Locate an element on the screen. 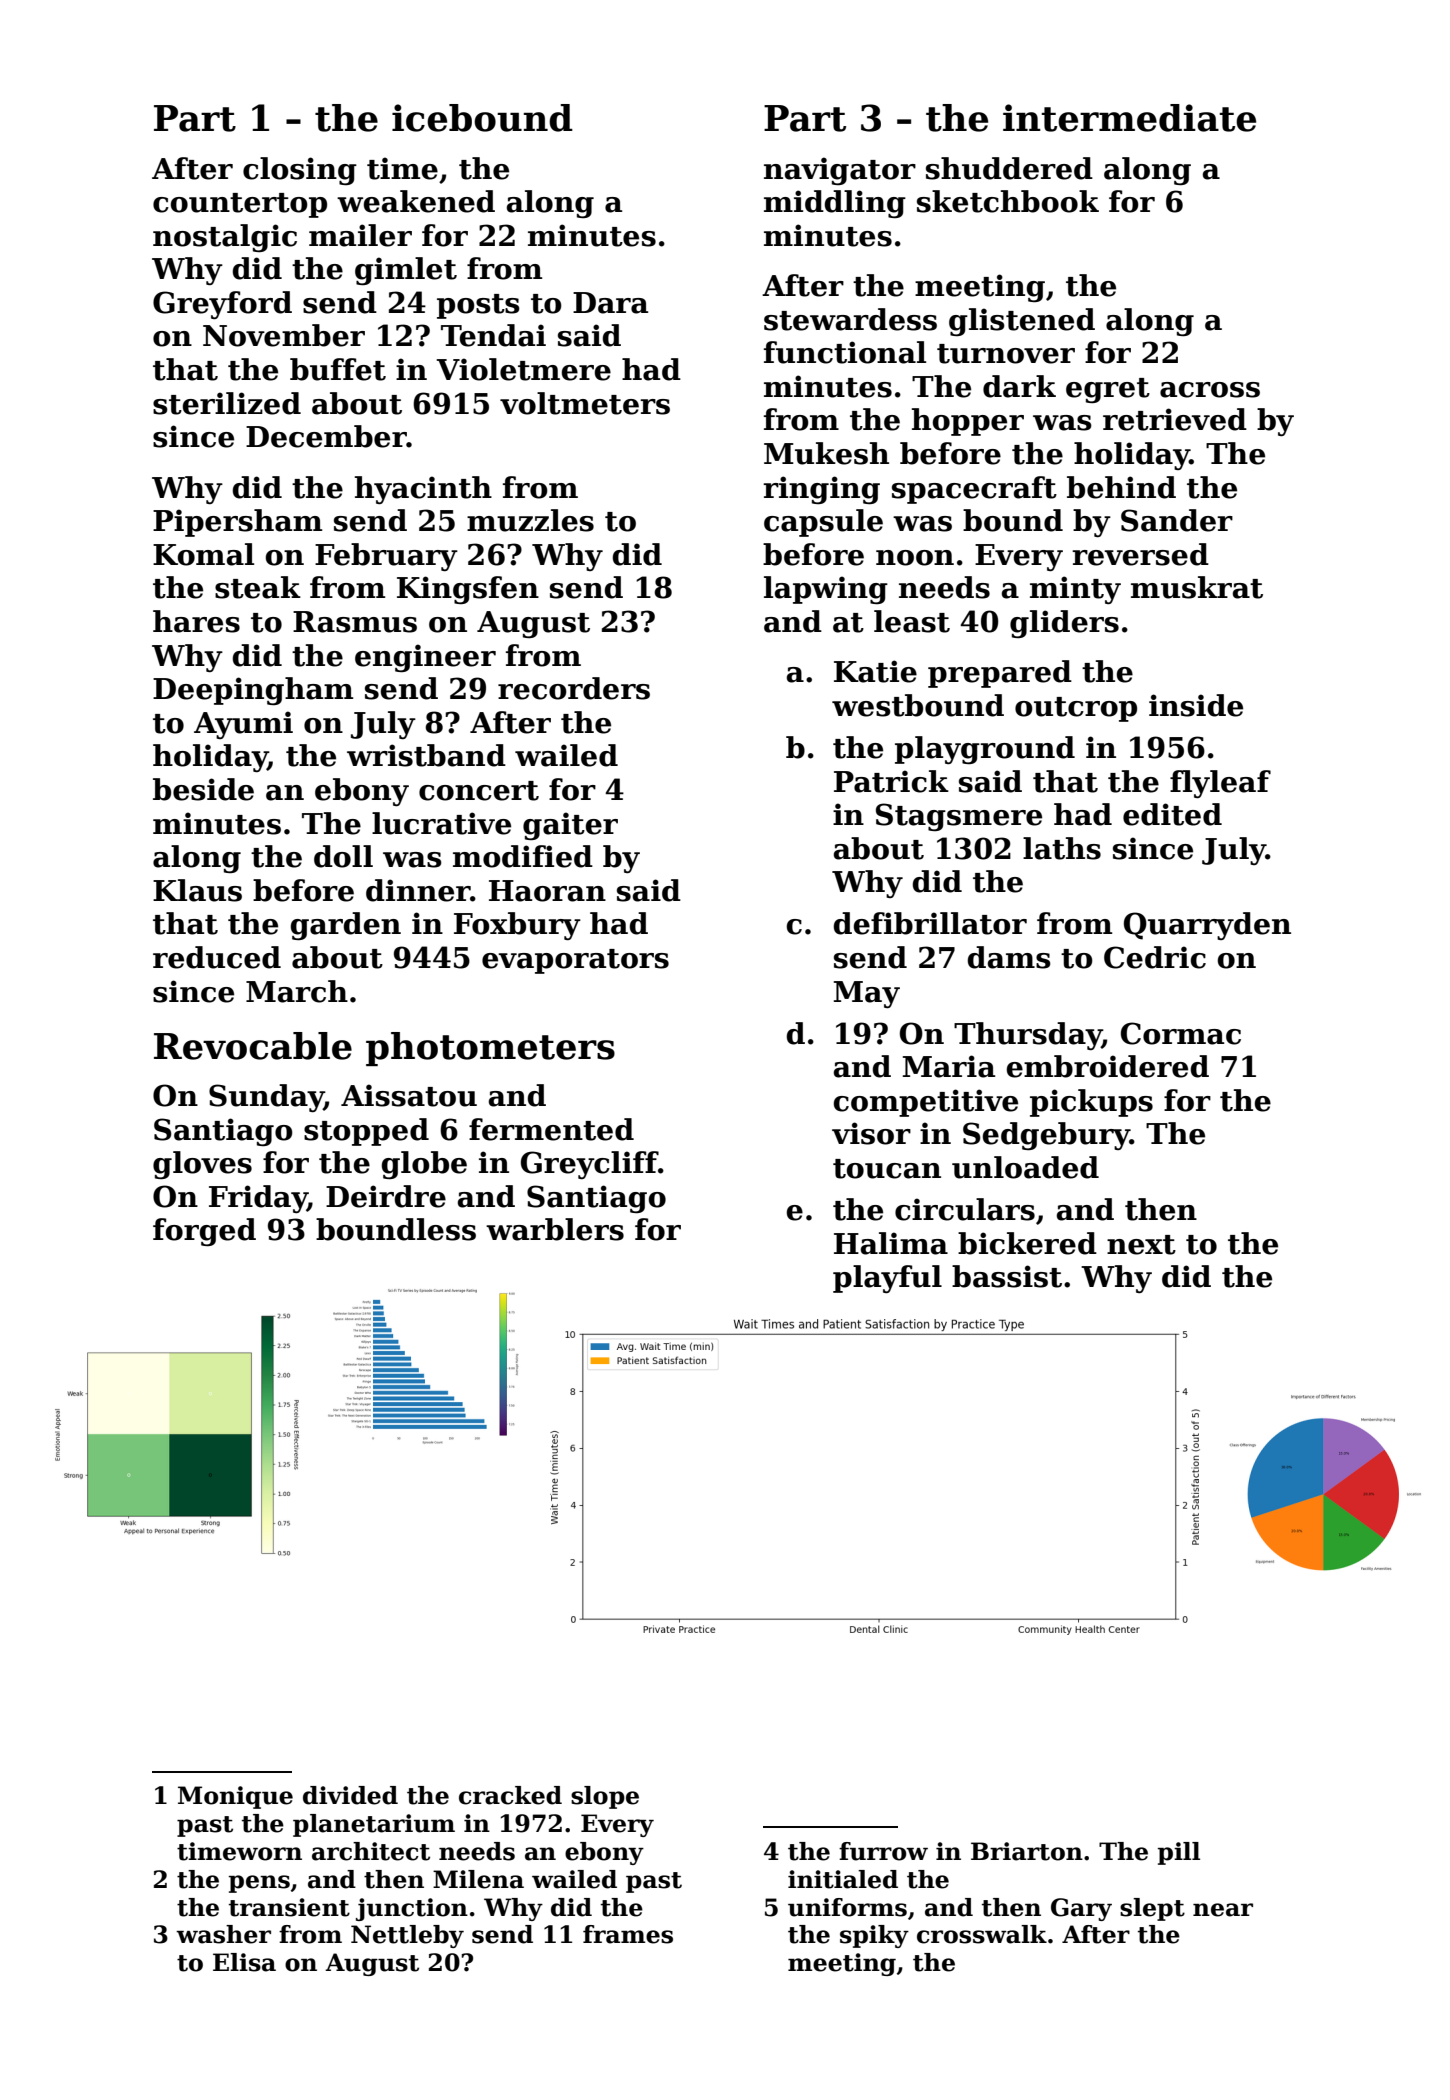  Kingsfen is located at coordinates (468, 590).
